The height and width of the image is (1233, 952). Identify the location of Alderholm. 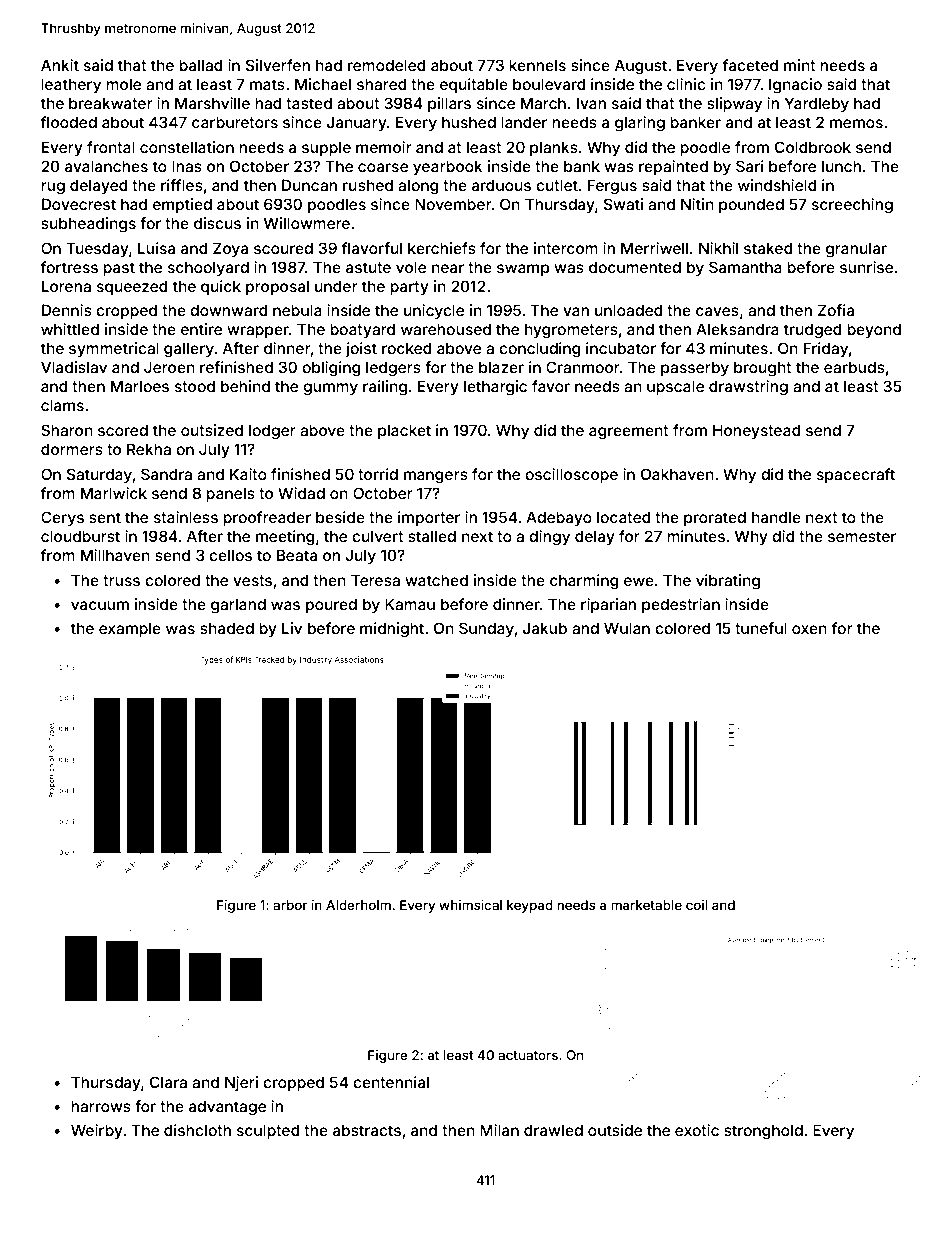
(358, 905).
